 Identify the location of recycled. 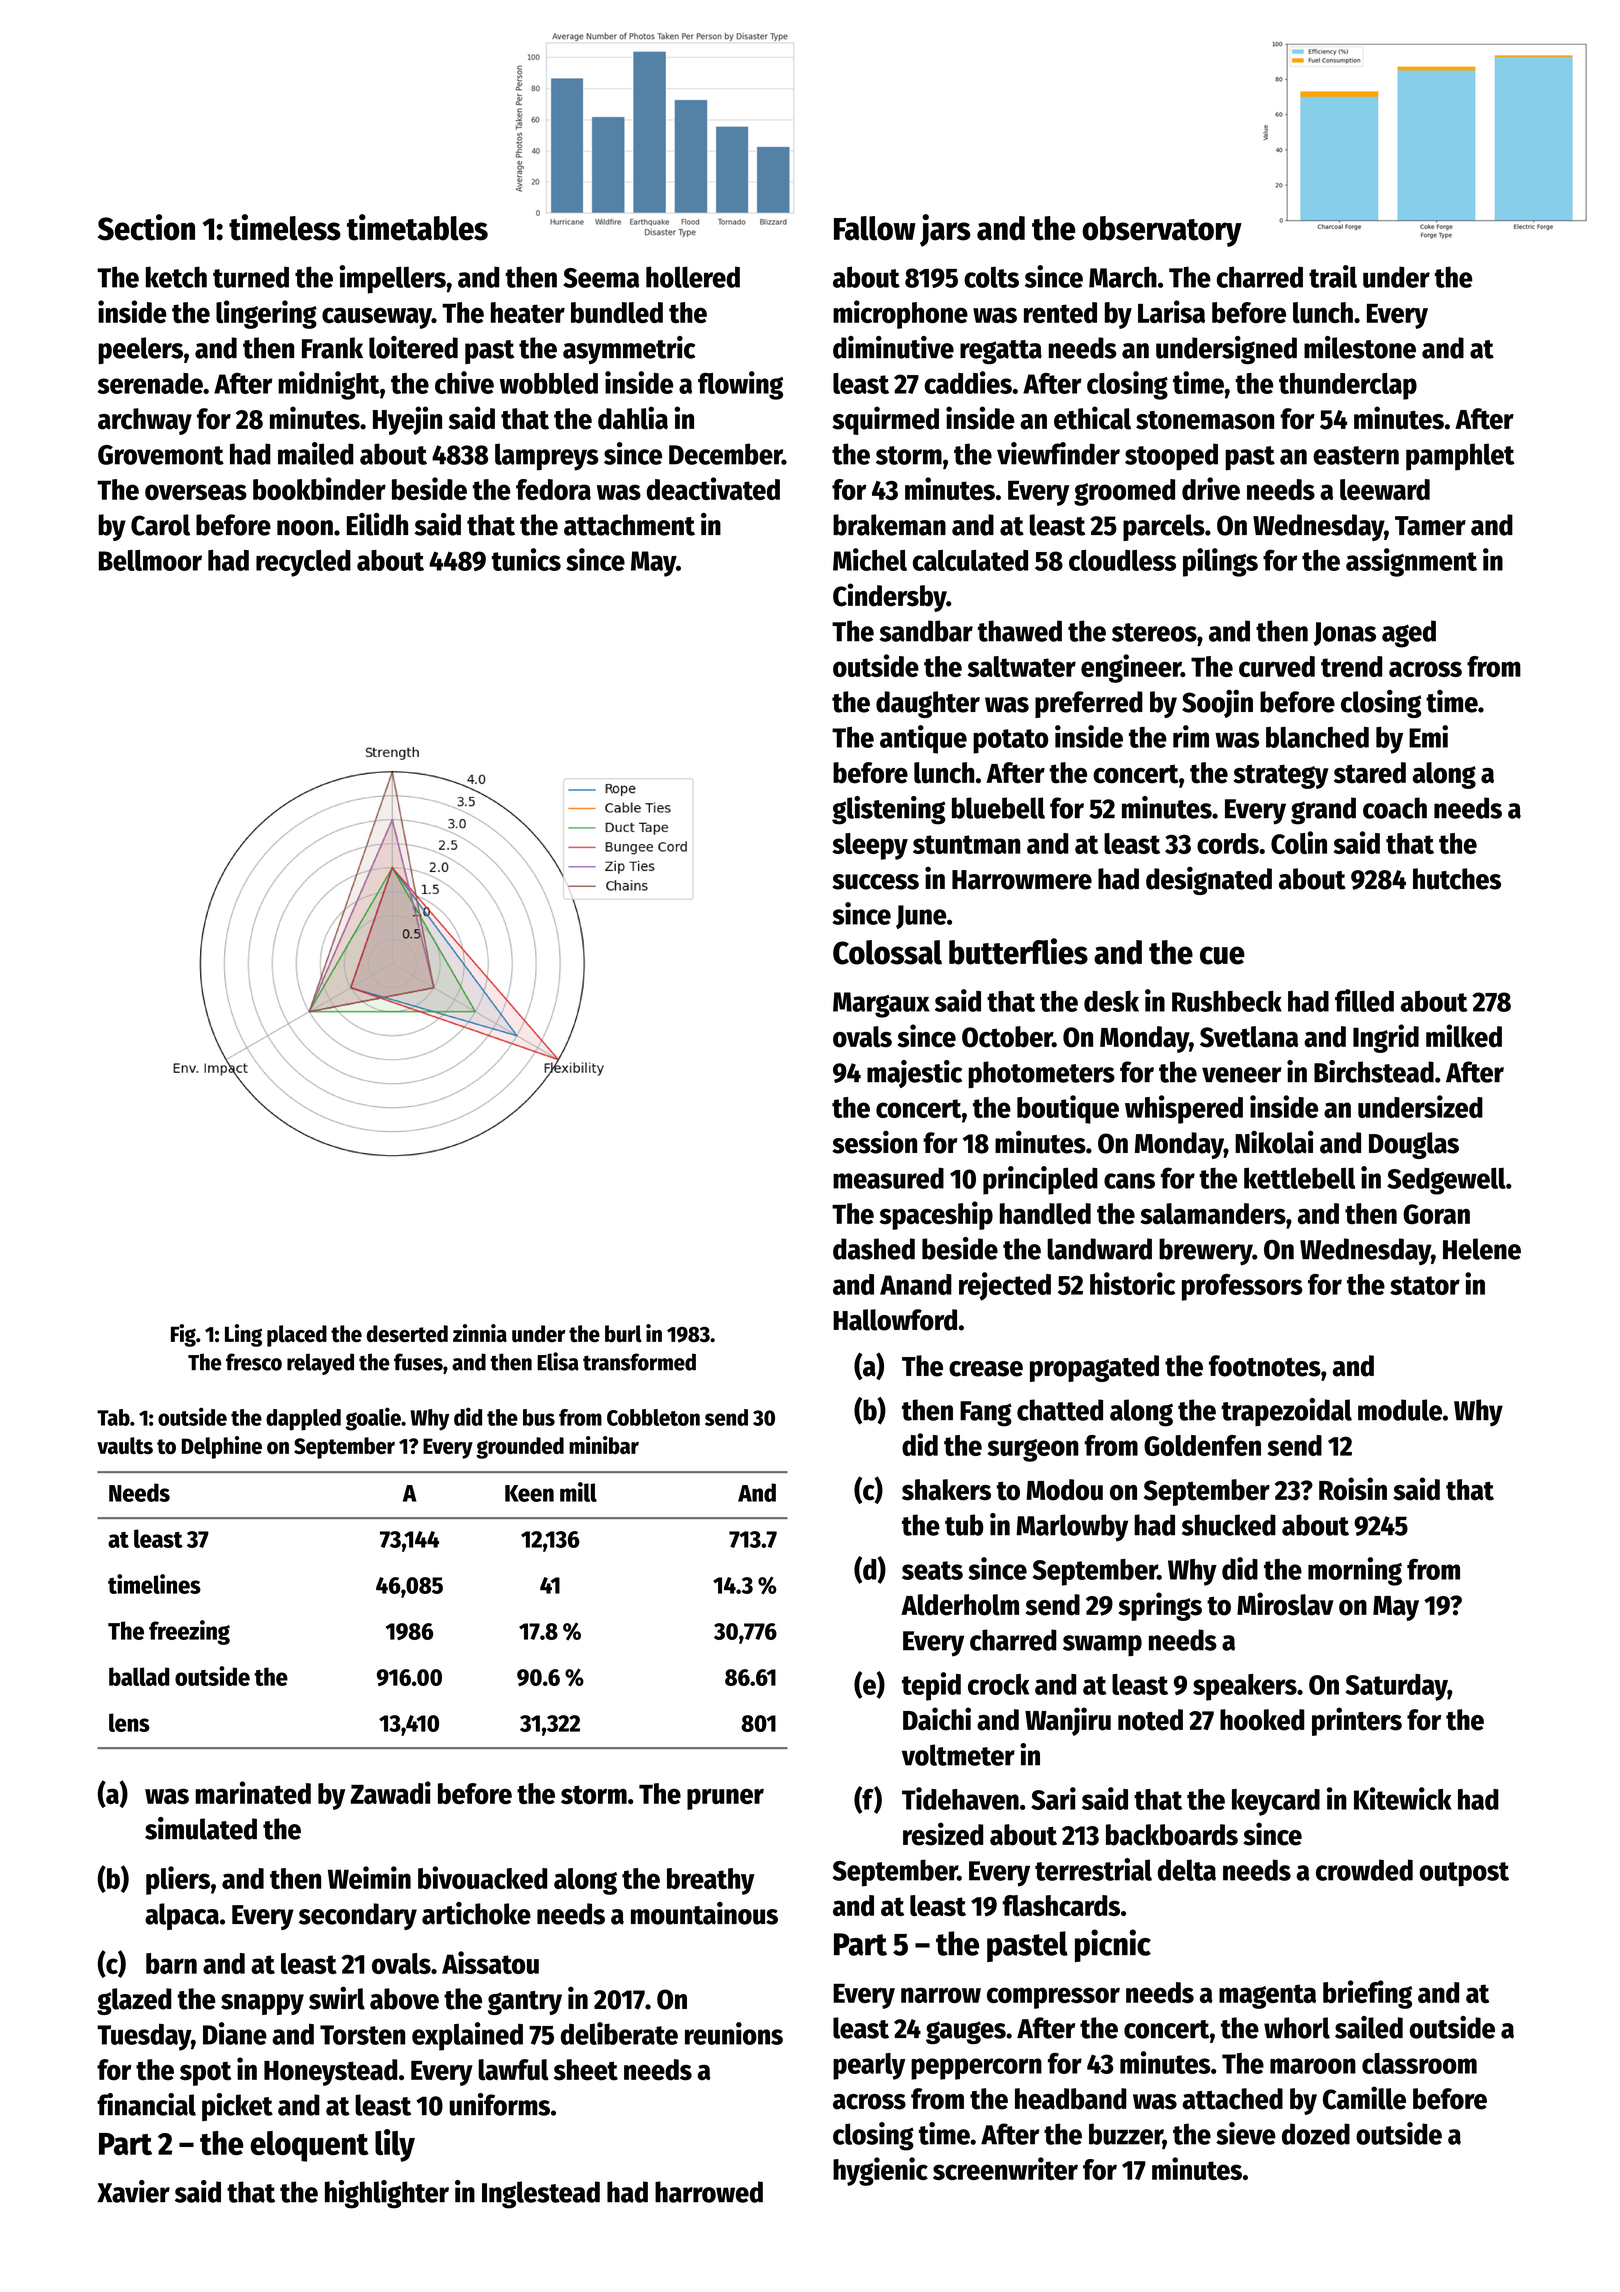
(303, 563).
